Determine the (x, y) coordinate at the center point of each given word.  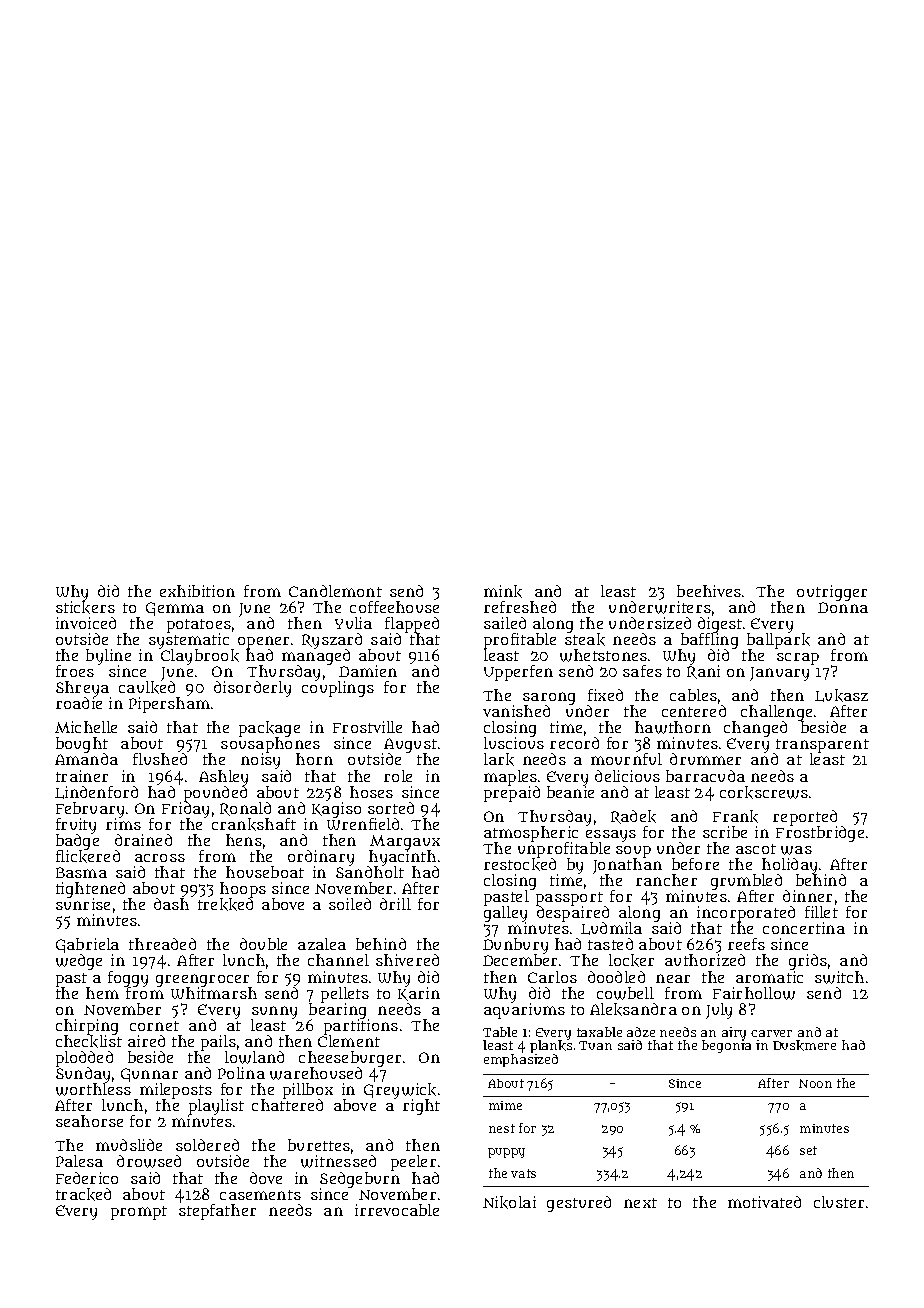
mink (503, 591)
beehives (709, 591)
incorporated (746, 914)
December (520, 960)
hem (102, 993)
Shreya (82, 689)
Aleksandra (633, 1009)
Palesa (79, 1161)
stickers (85, 607)
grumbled (746, 882)
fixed (605, 695)
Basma (81, 872)
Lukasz (841, 695)
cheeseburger (350, 1059)
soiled (350, 904)
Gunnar (149, 1075)
